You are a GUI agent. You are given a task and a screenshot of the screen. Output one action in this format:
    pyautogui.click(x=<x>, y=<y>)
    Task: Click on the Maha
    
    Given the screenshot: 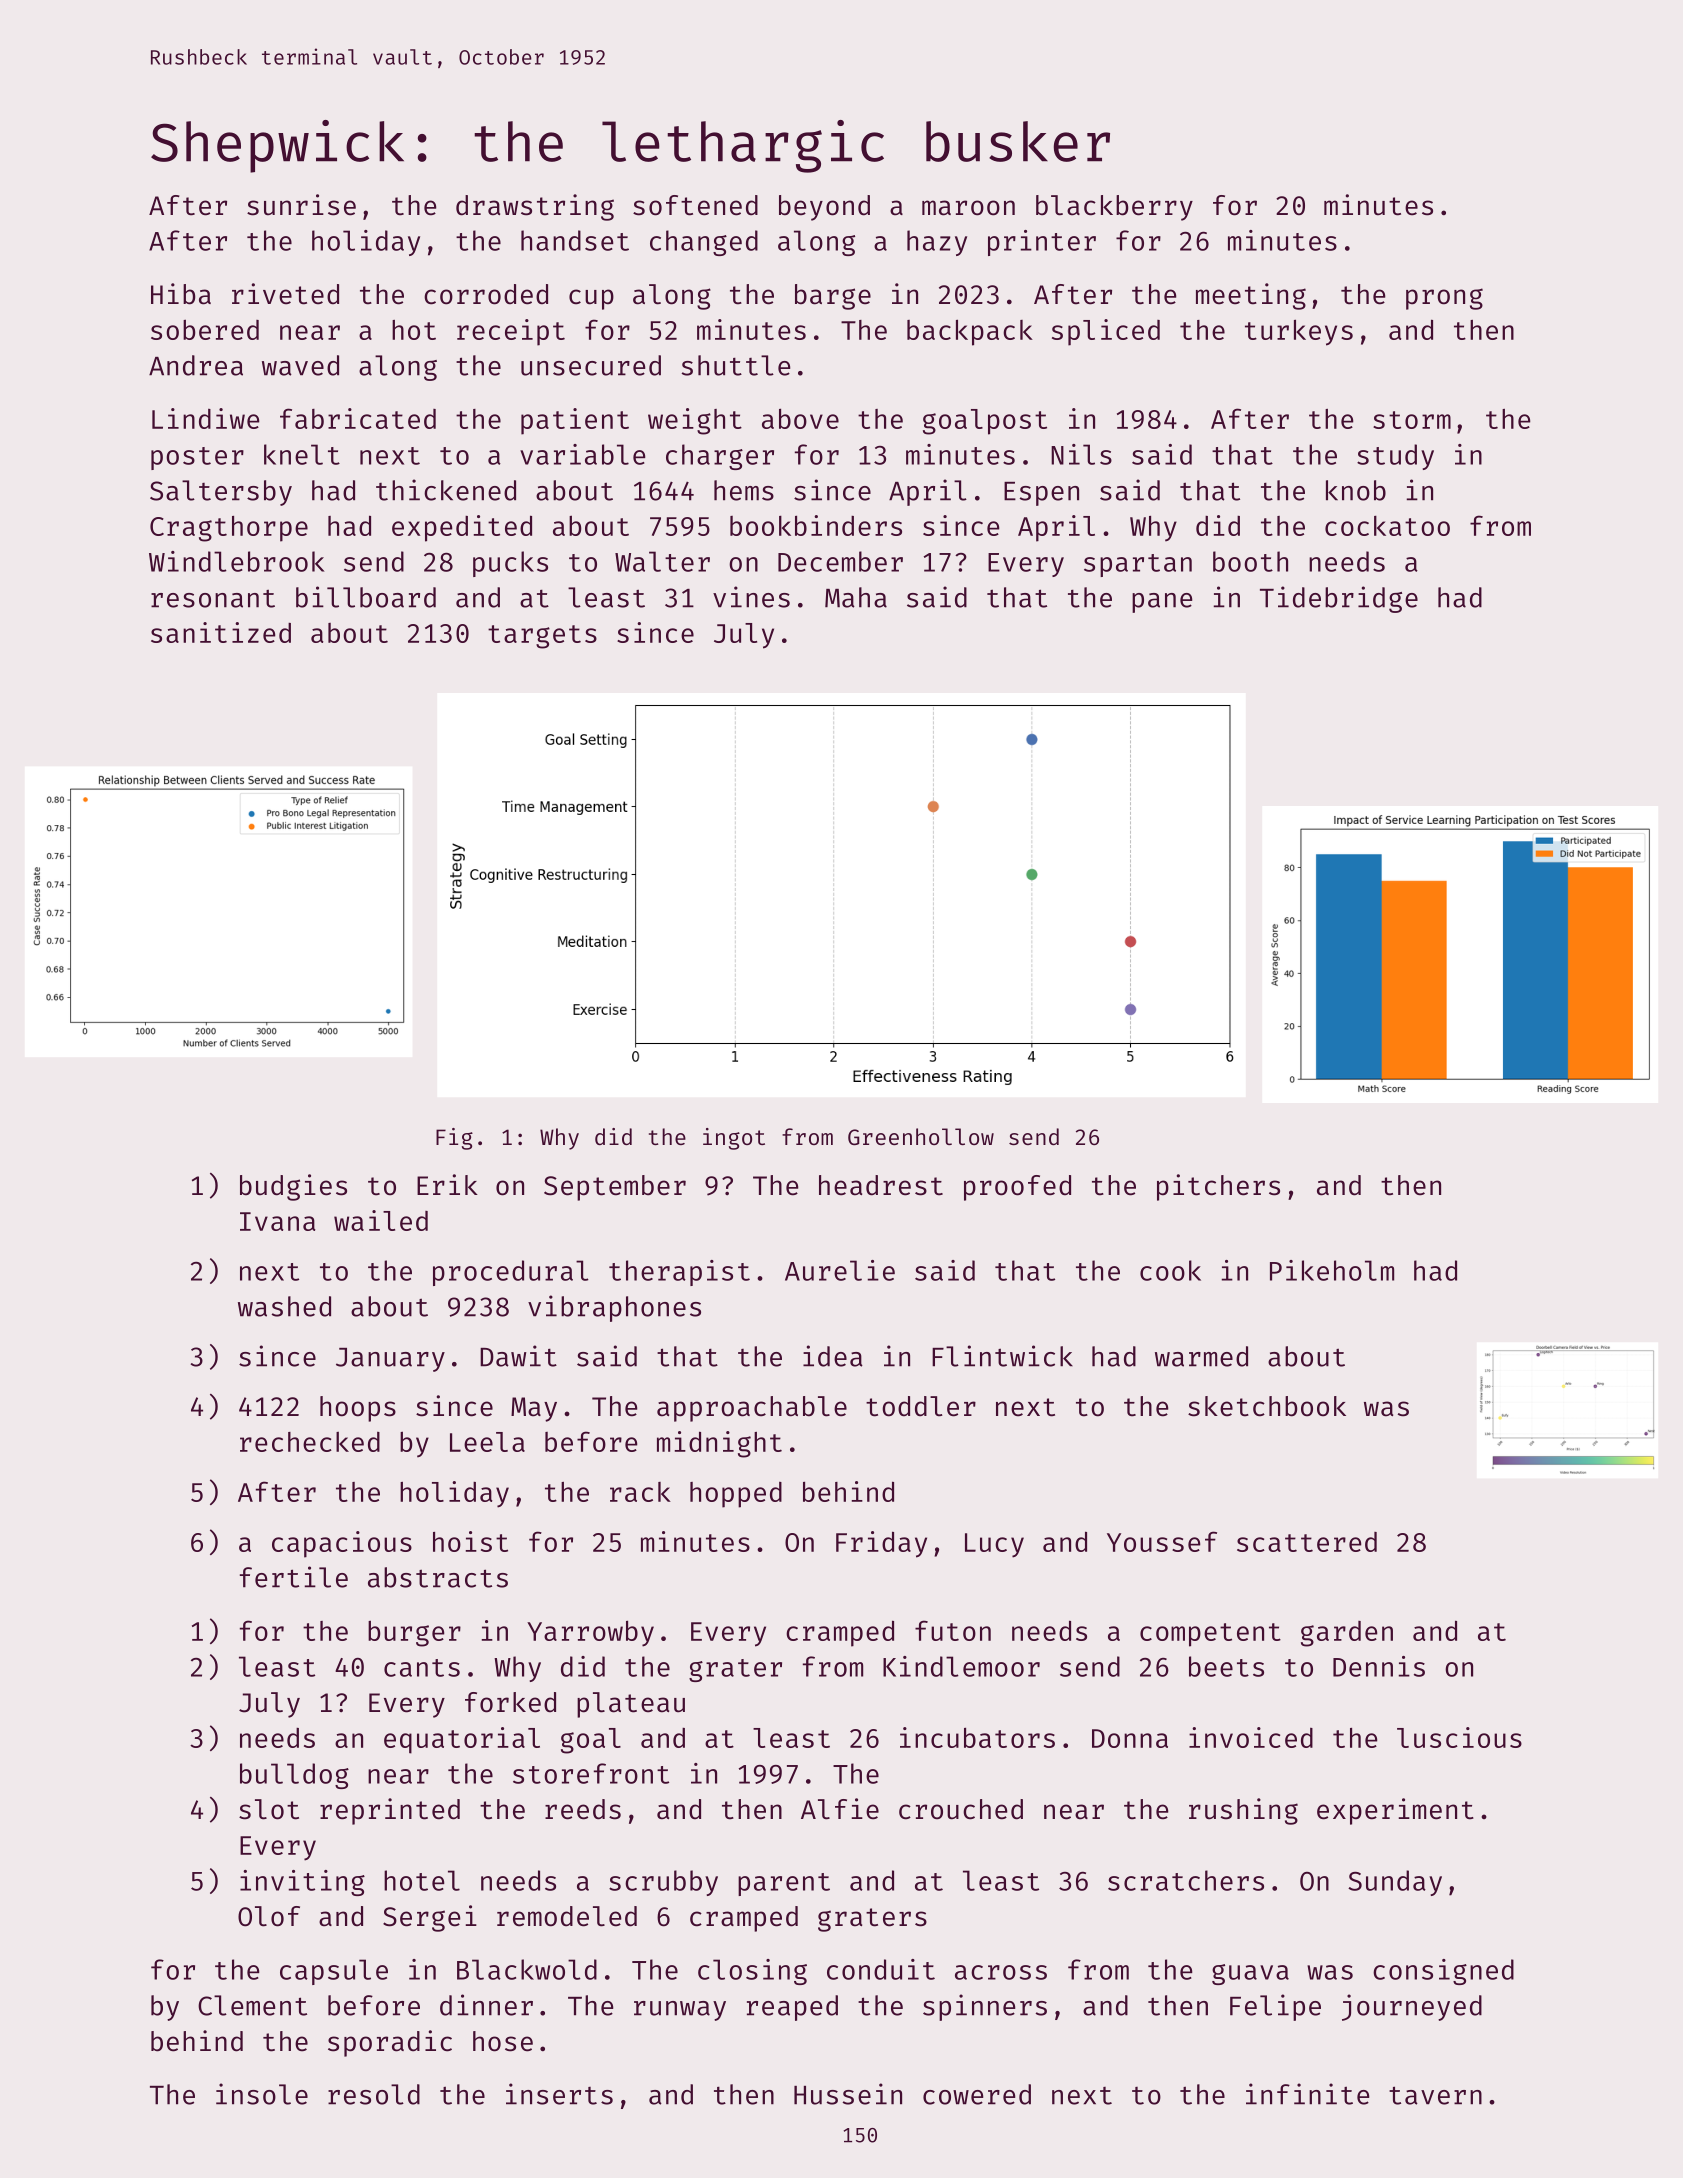 What is the action you would take?
    pyautogui.click(x=856, y=597)
